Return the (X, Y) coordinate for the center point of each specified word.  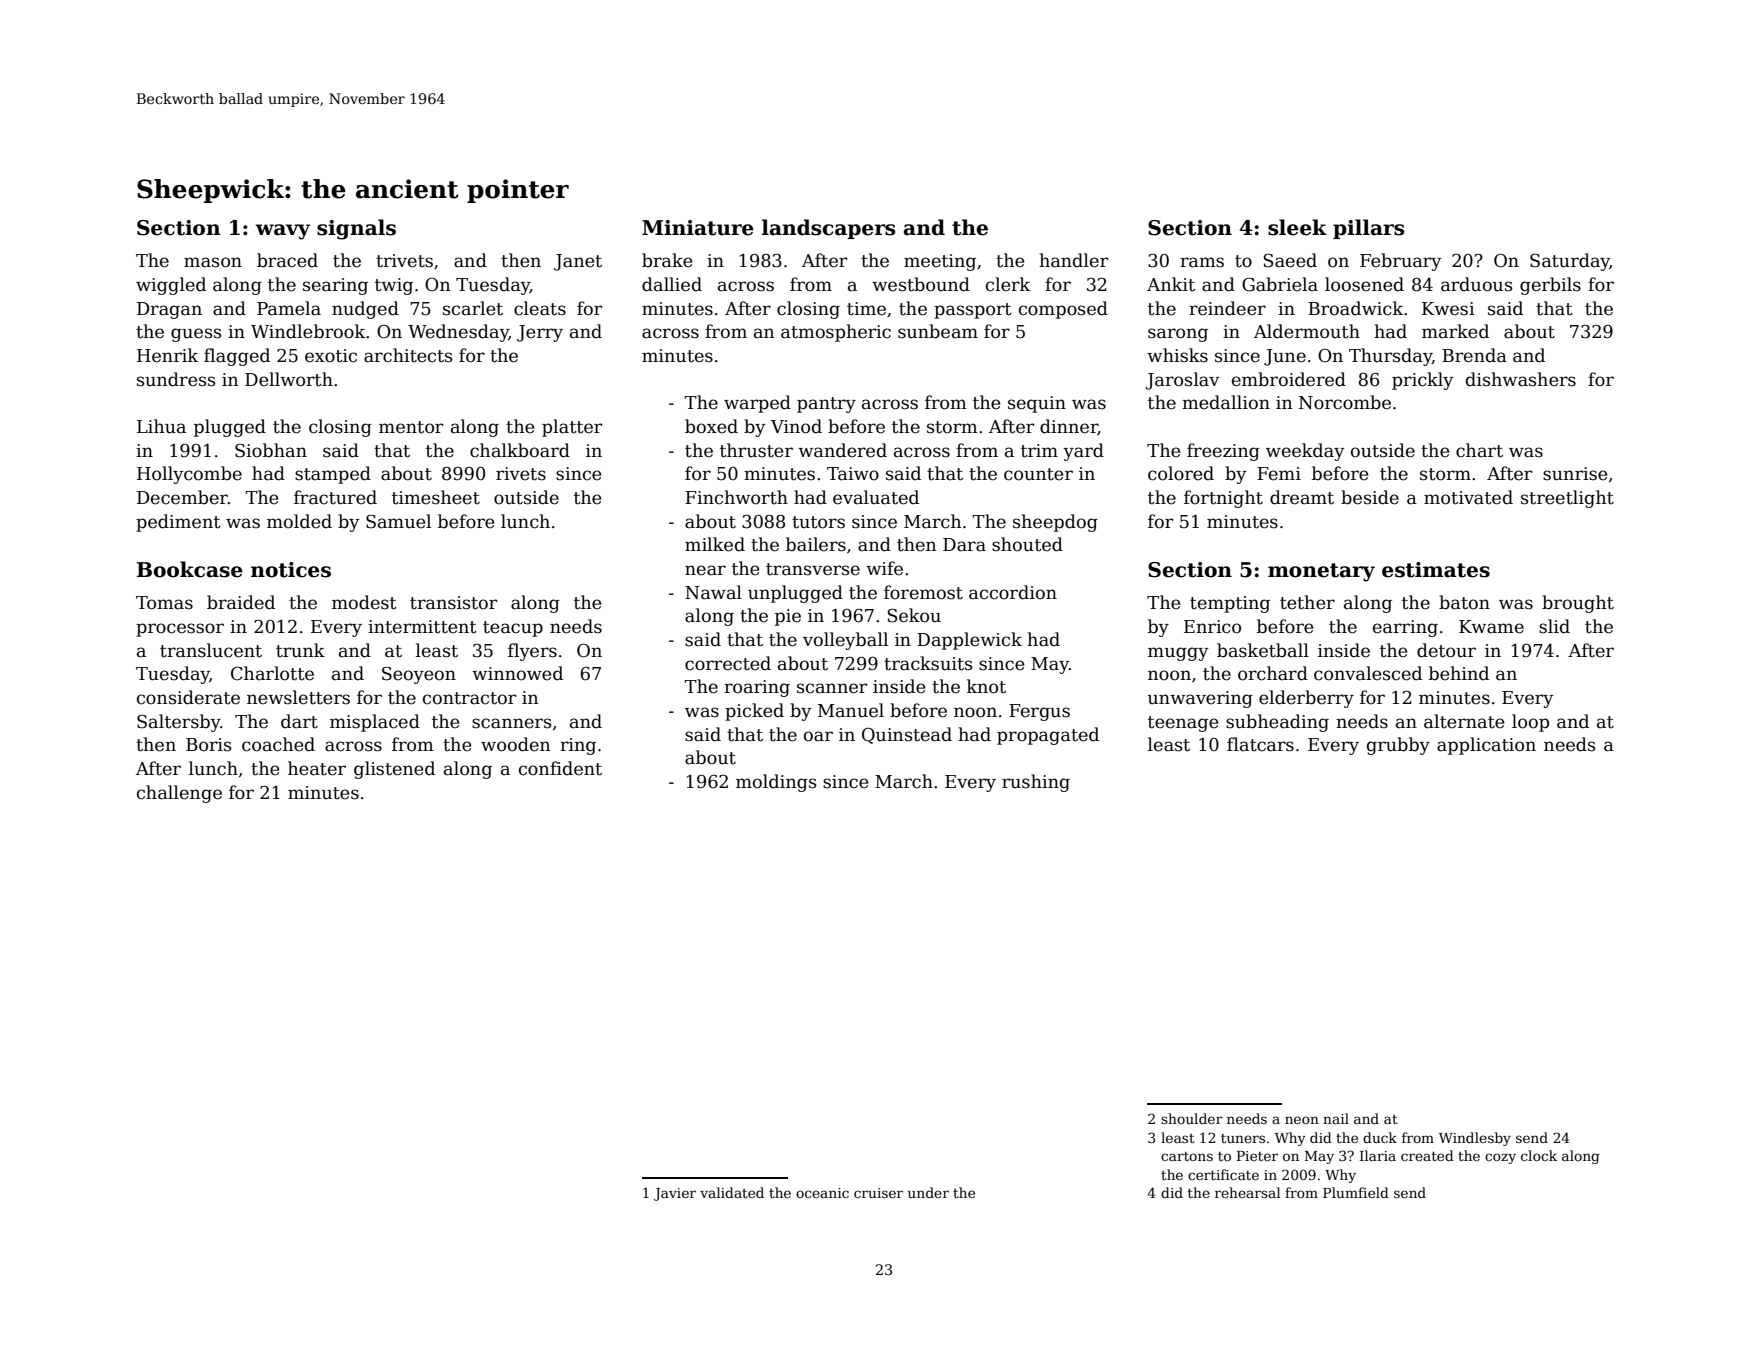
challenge (179, 794)
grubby (1398, 746)
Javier (675, 1194)
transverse (813, 569)
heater (317, 768)
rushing (1036, 783)
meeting (940, 262)
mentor (411, 427)
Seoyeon (419, 675)
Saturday (1570, 262)
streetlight (1567, 499)
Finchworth (736, 497)
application (1486, 746)
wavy (283, 232)
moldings (776, 783)
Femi (1279, 474)
